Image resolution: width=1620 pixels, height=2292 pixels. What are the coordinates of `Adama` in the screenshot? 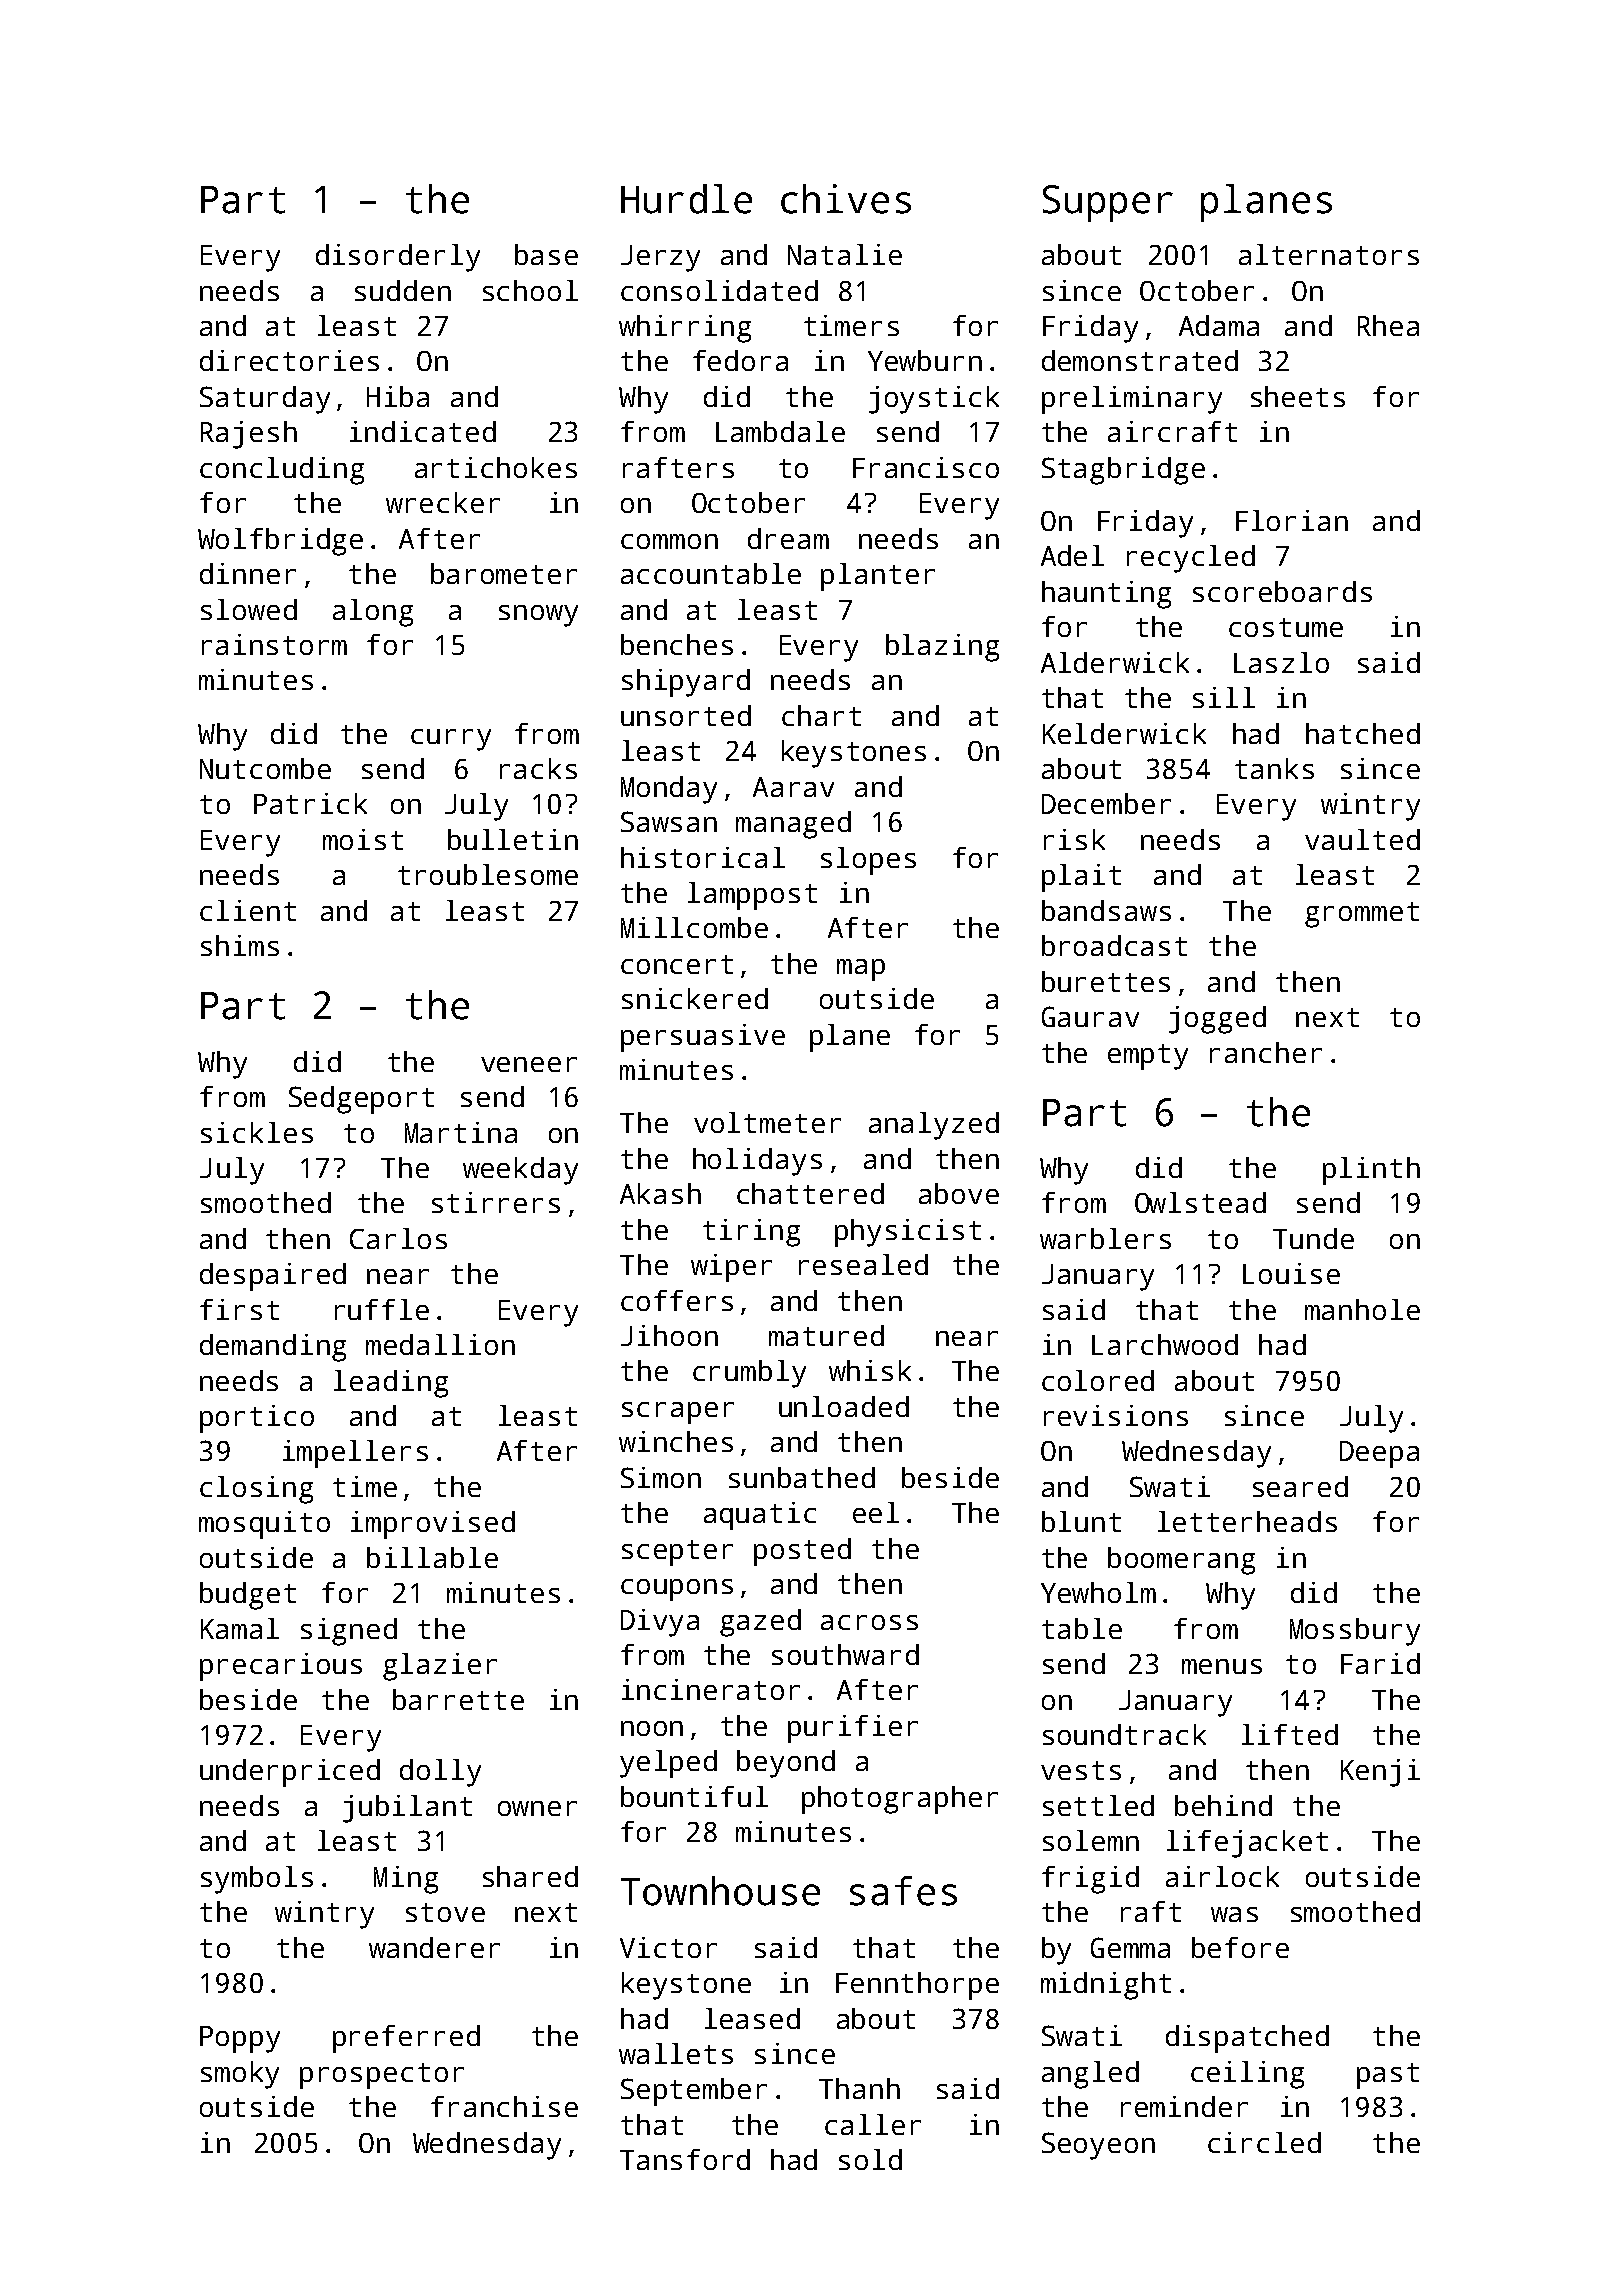 It's located at (1219, 325).
